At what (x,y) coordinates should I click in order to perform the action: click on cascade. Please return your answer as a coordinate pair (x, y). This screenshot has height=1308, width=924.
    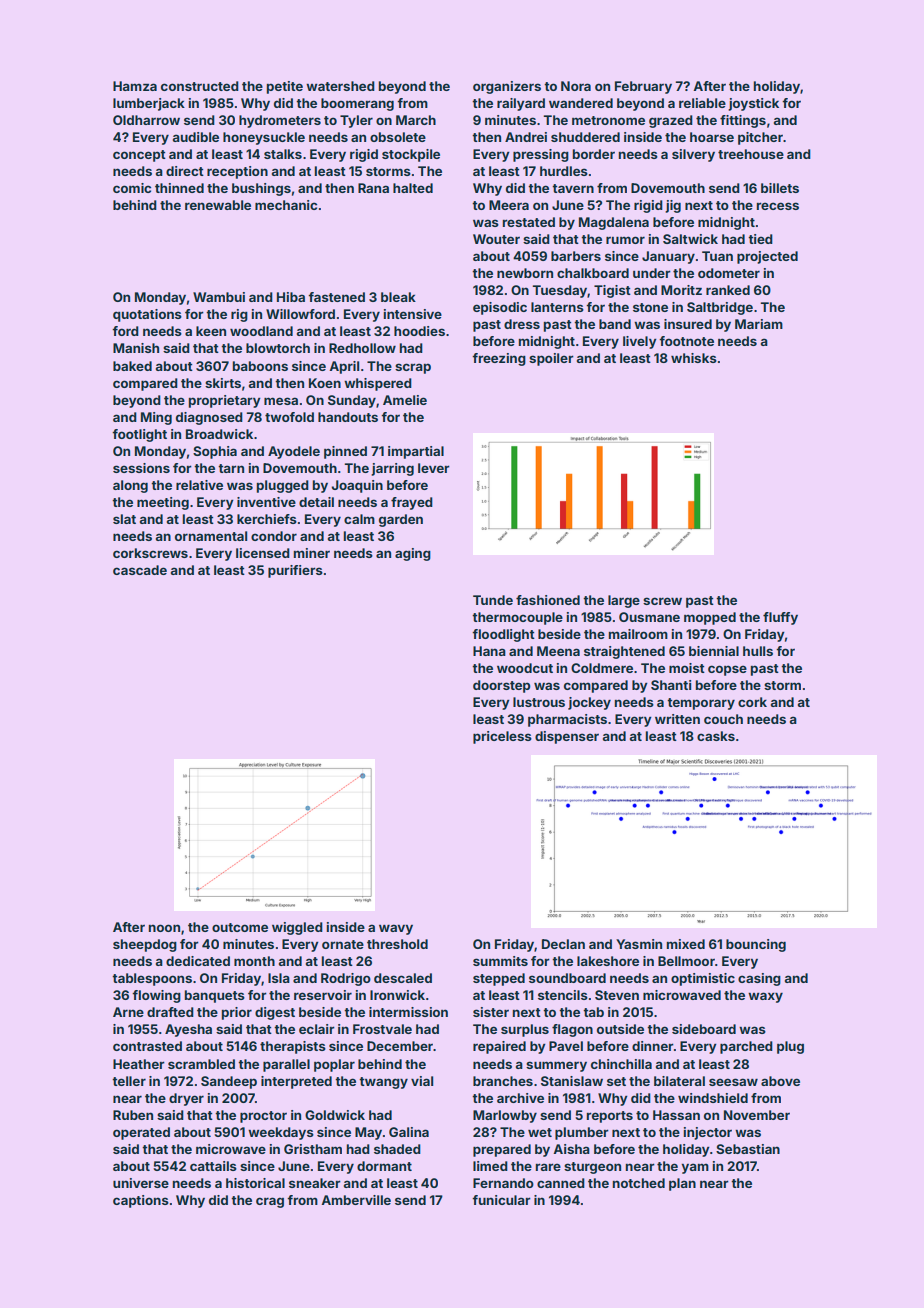
    Looking at the image, I should click on (140, 570).
